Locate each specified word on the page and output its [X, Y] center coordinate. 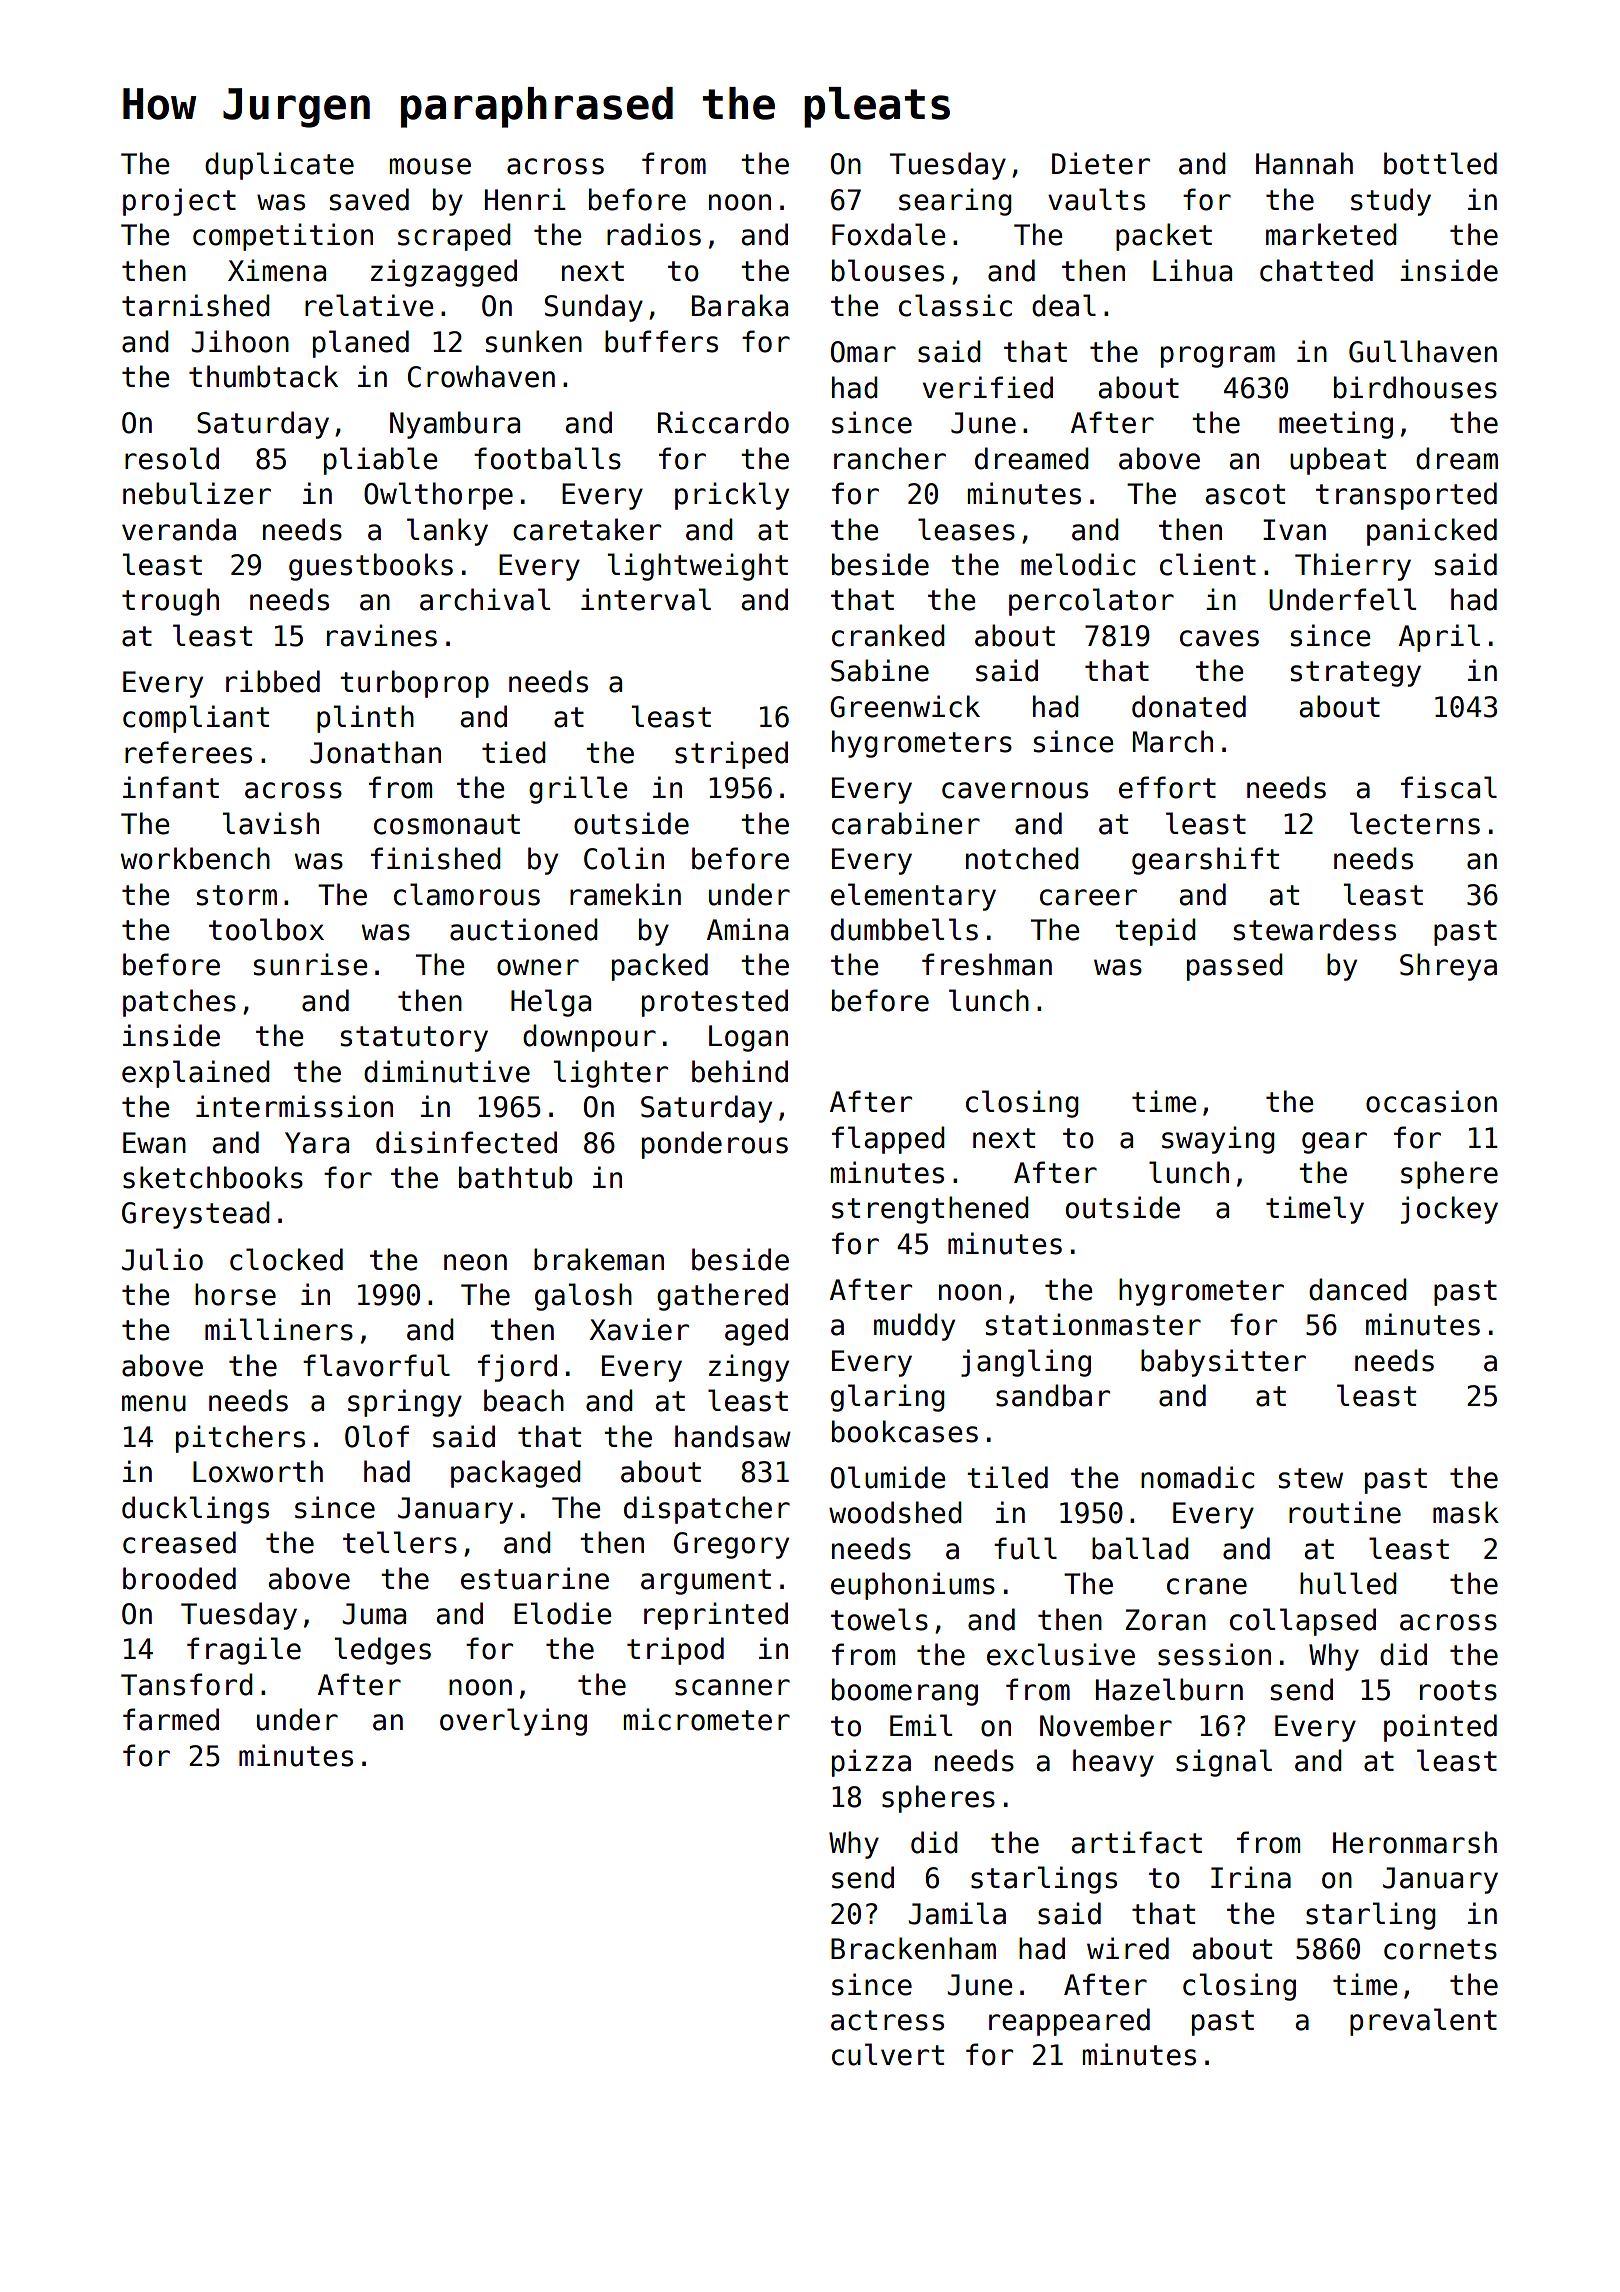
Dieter [1101, 163]
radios [654, 234]
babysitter [1223, 1363]
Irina [1251, 1877]
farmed [171, 1719]
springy [405, 1403]
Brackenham [913, 1948]
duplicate [279, 166]
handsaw [733, 1436]
